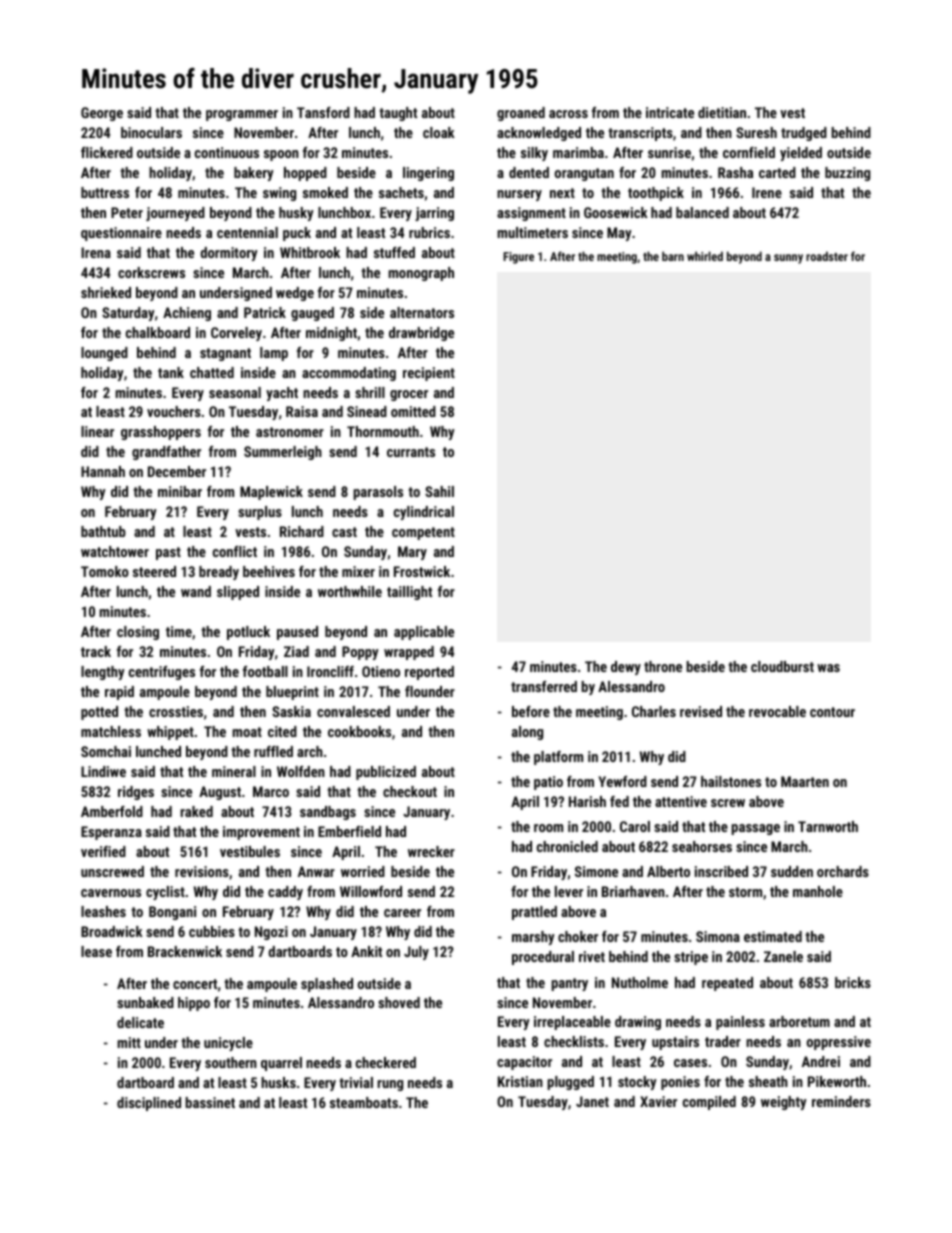 The height and width of the image is (1233, 952). Describe the element at coordinates (691, 958) in the image. I see `stripe` at that location.
